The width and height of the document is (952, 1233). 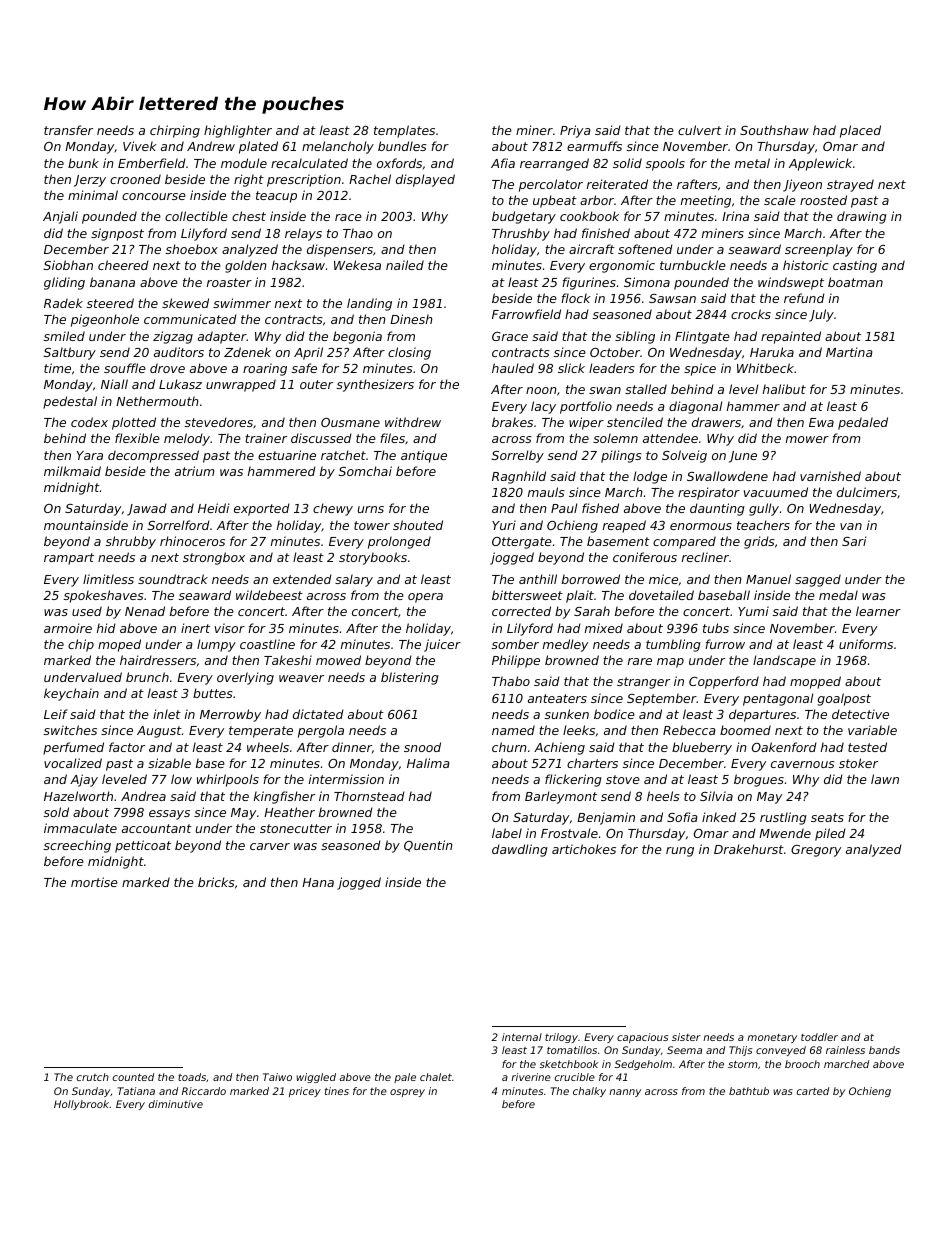 I want to click on templates, so click(x=404, y=131).
